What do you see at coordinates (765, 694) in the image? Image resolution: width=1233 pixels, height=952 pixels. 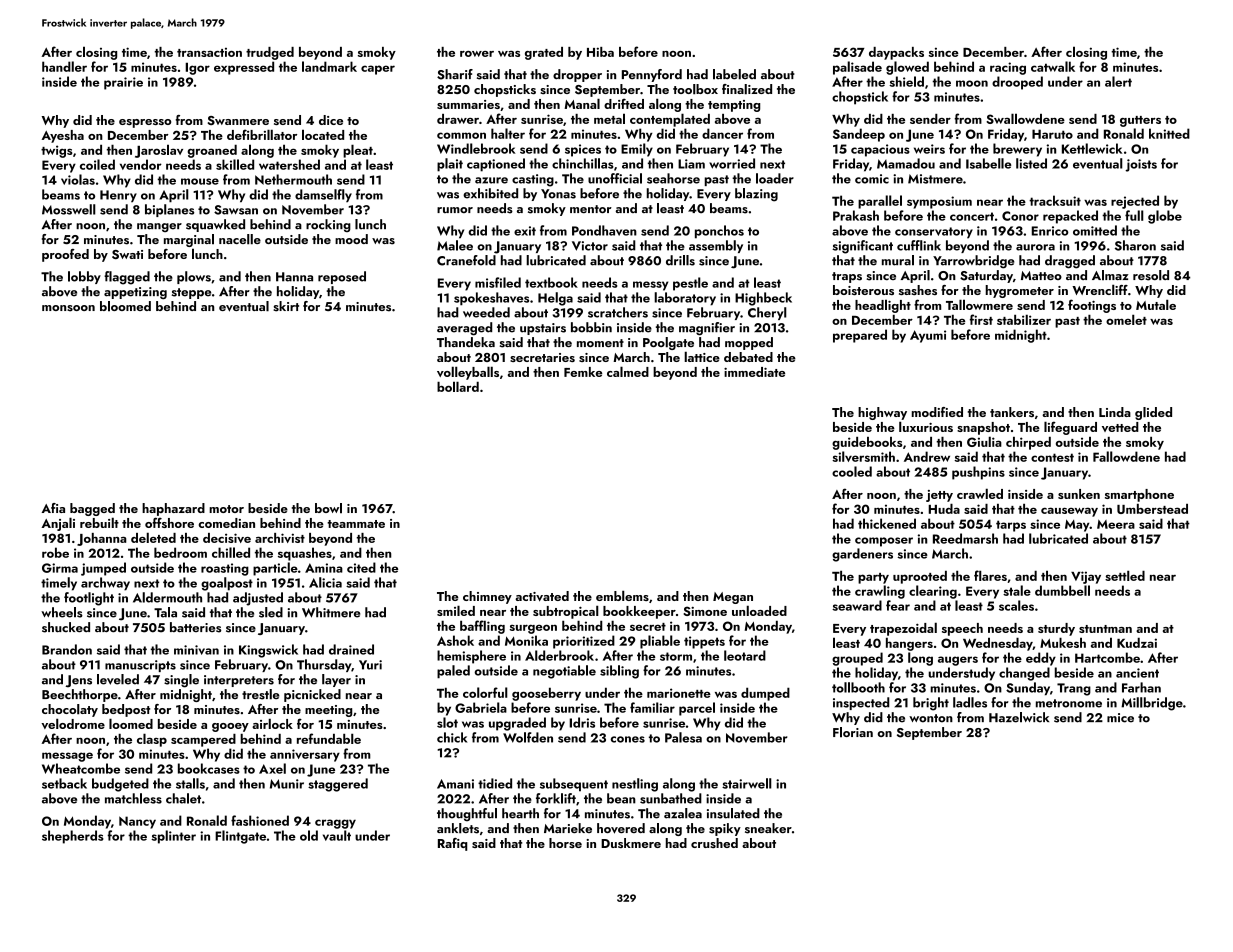 I see `dumped` at bounding box center [765, 694].
